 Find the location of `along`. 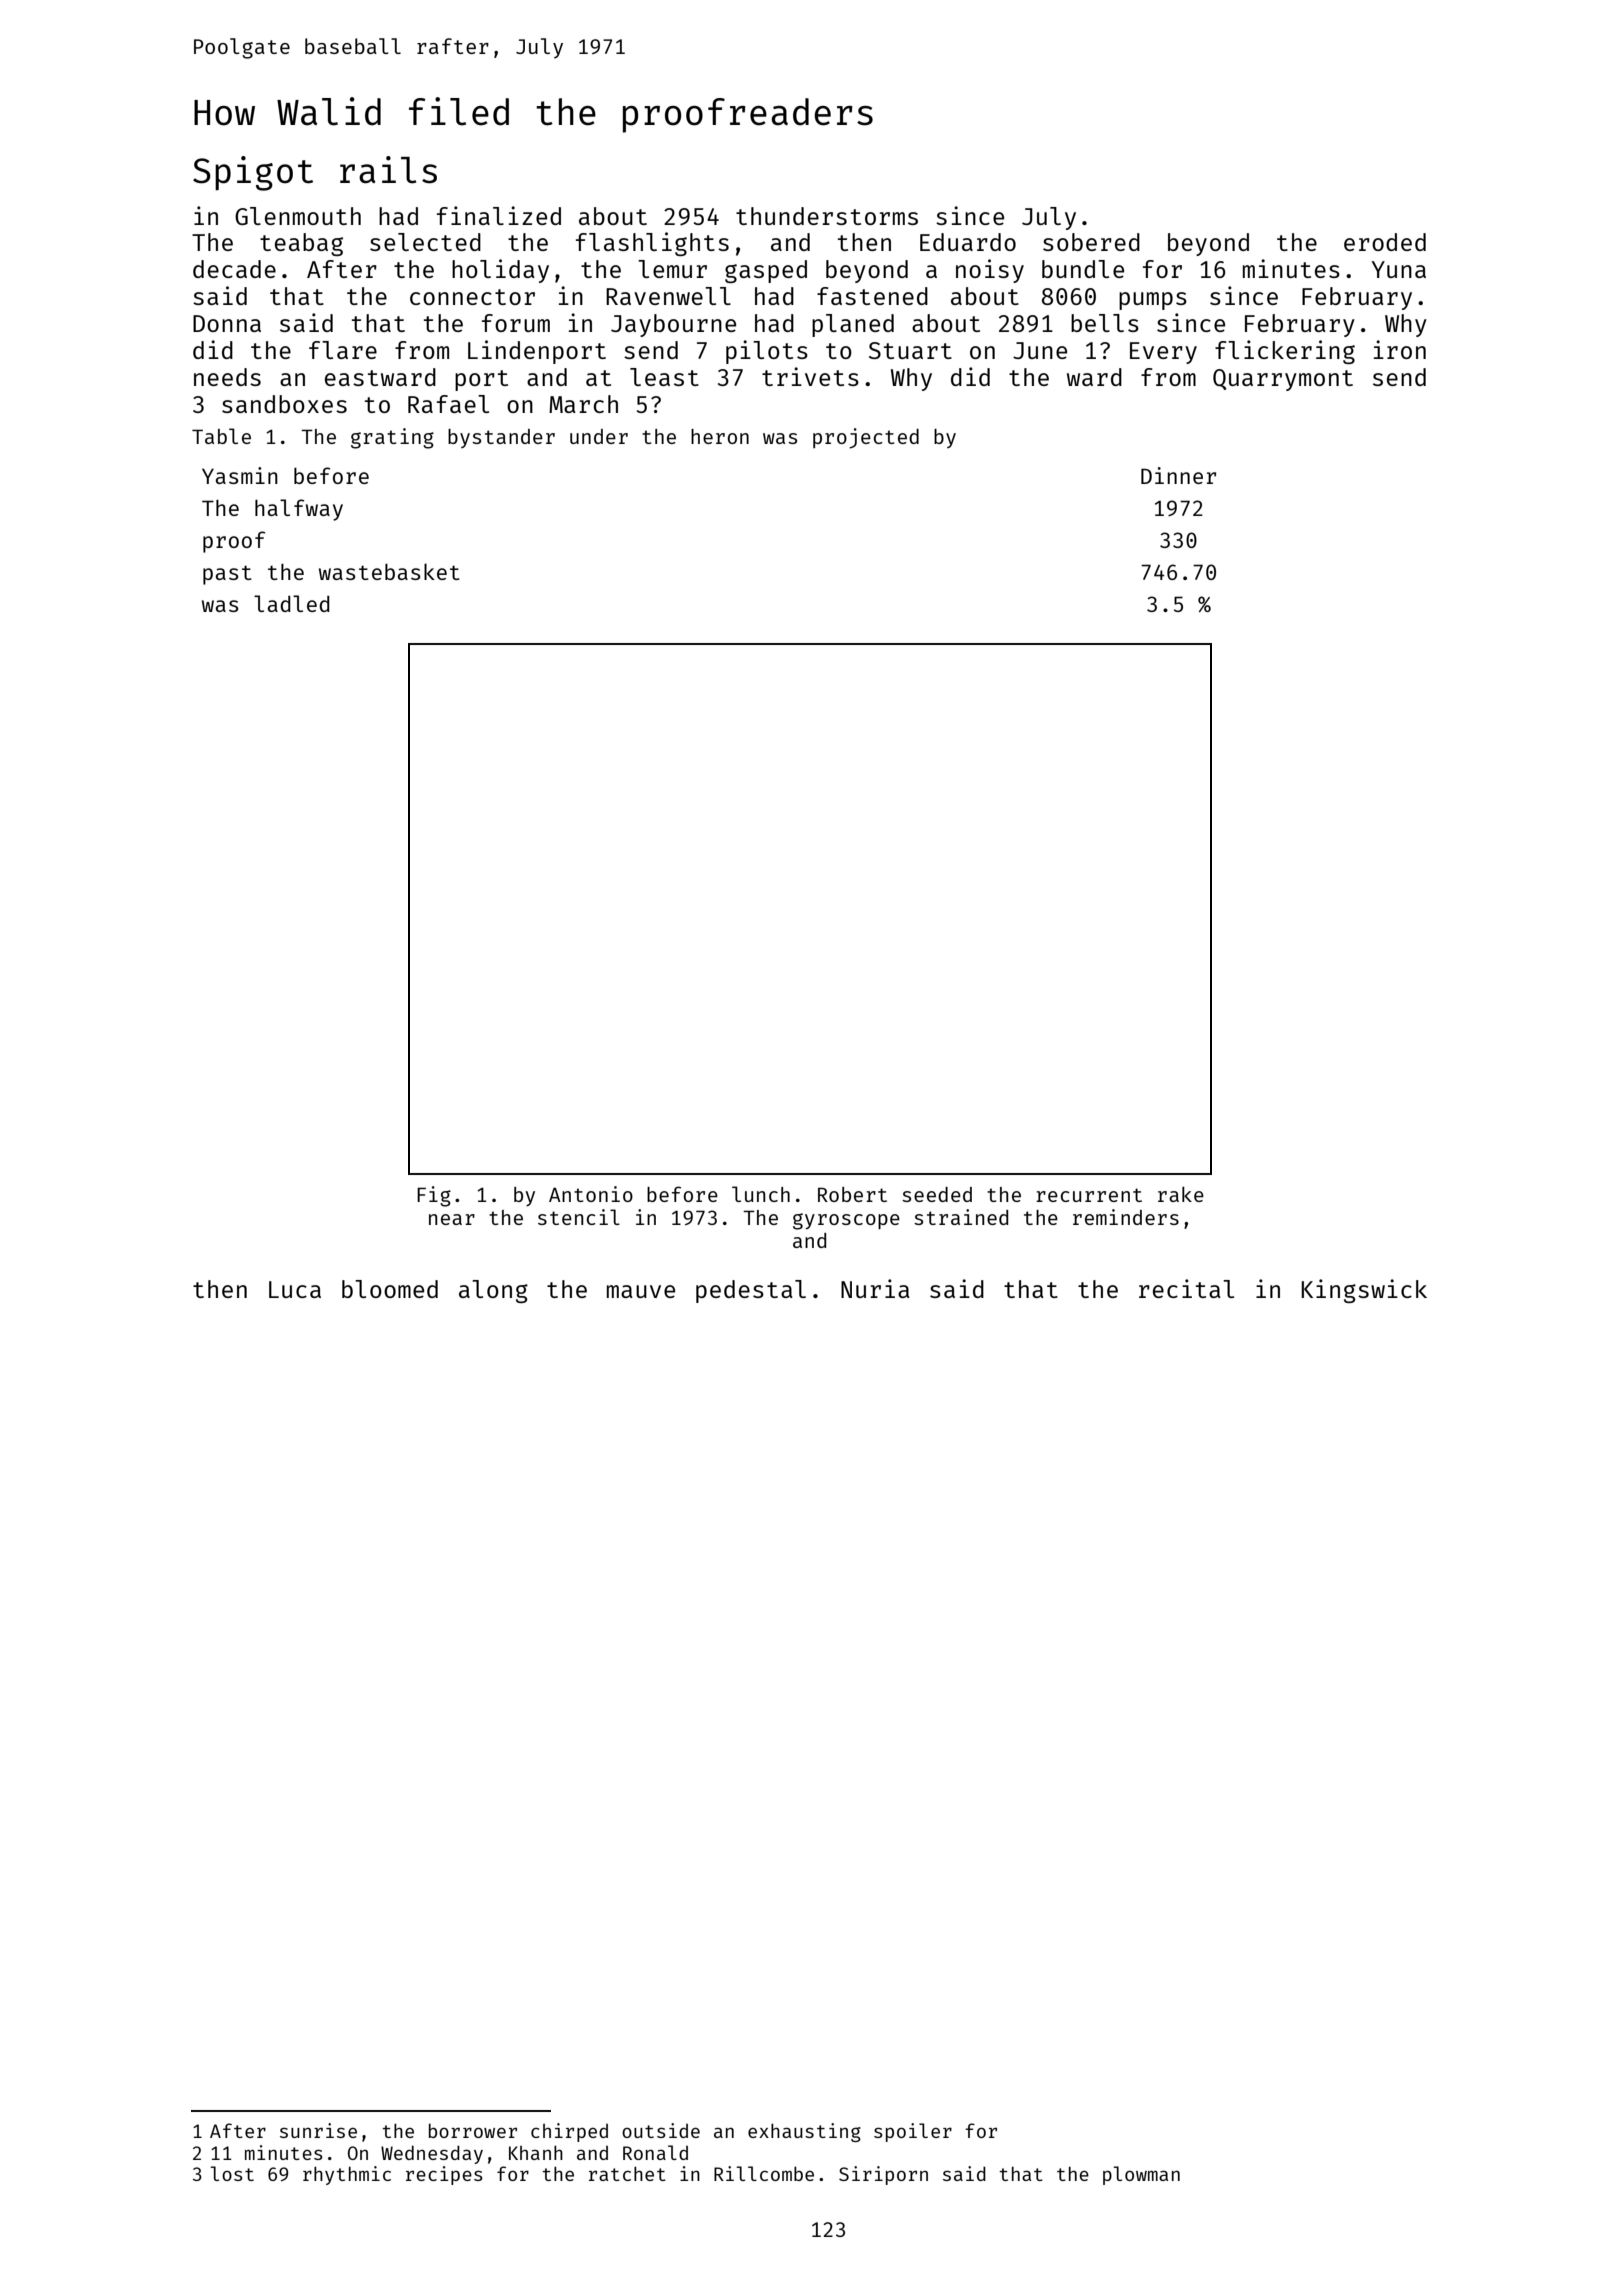

along is located at coordinates (493, 1291).
